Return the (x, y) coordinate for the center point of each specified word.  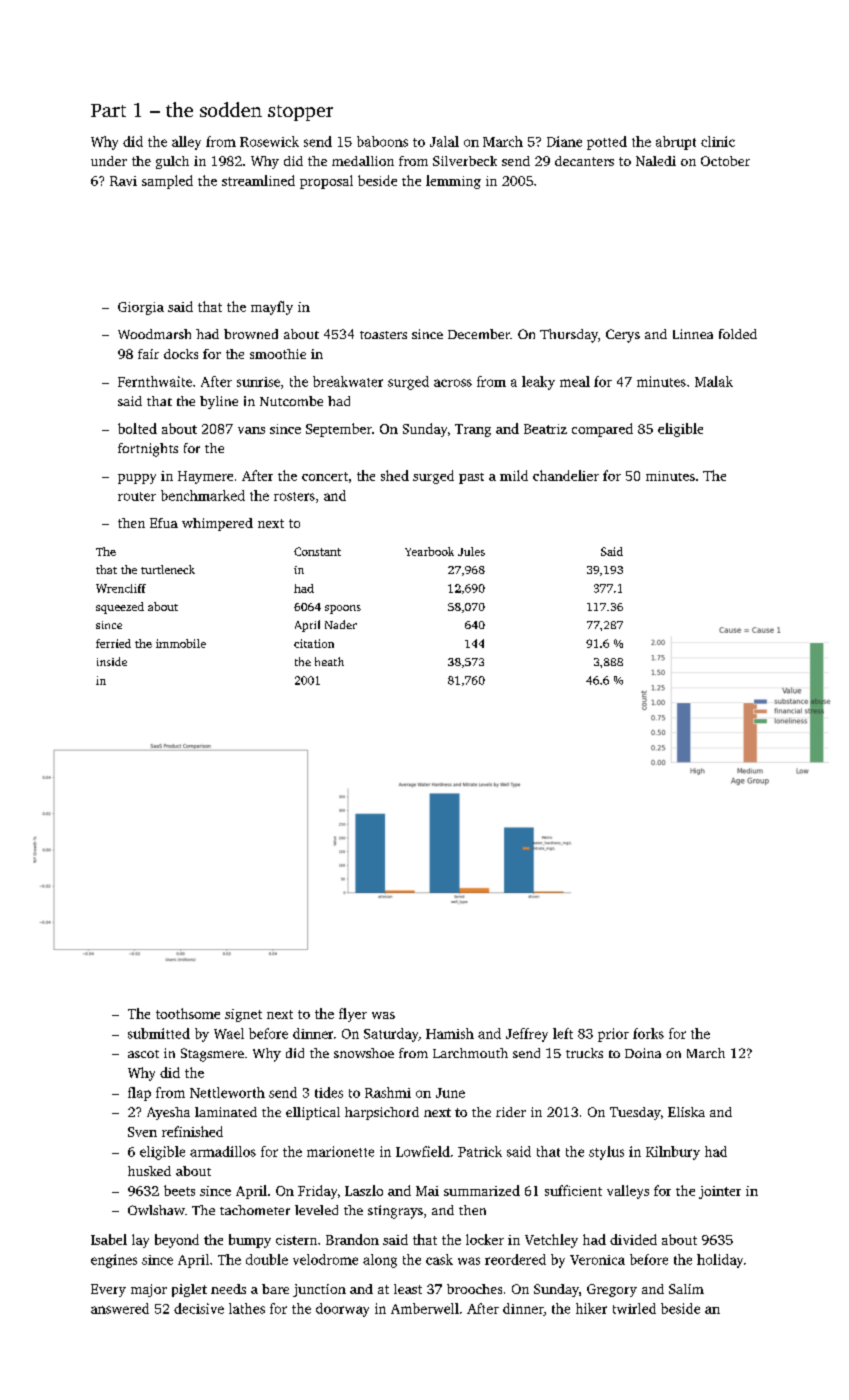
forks (648, 1033)
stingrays (395, 1212)
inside (112, 661)
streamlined (258, 180)
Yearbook (429, 551)
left (563, 1033)
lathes (247, 1308)
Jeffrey (527, 1035)
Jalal (444, 141)
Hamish (450, 1033)
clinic (718, 141)
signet (243, 1015)
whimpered (217, 524)
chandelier (566, 475)
